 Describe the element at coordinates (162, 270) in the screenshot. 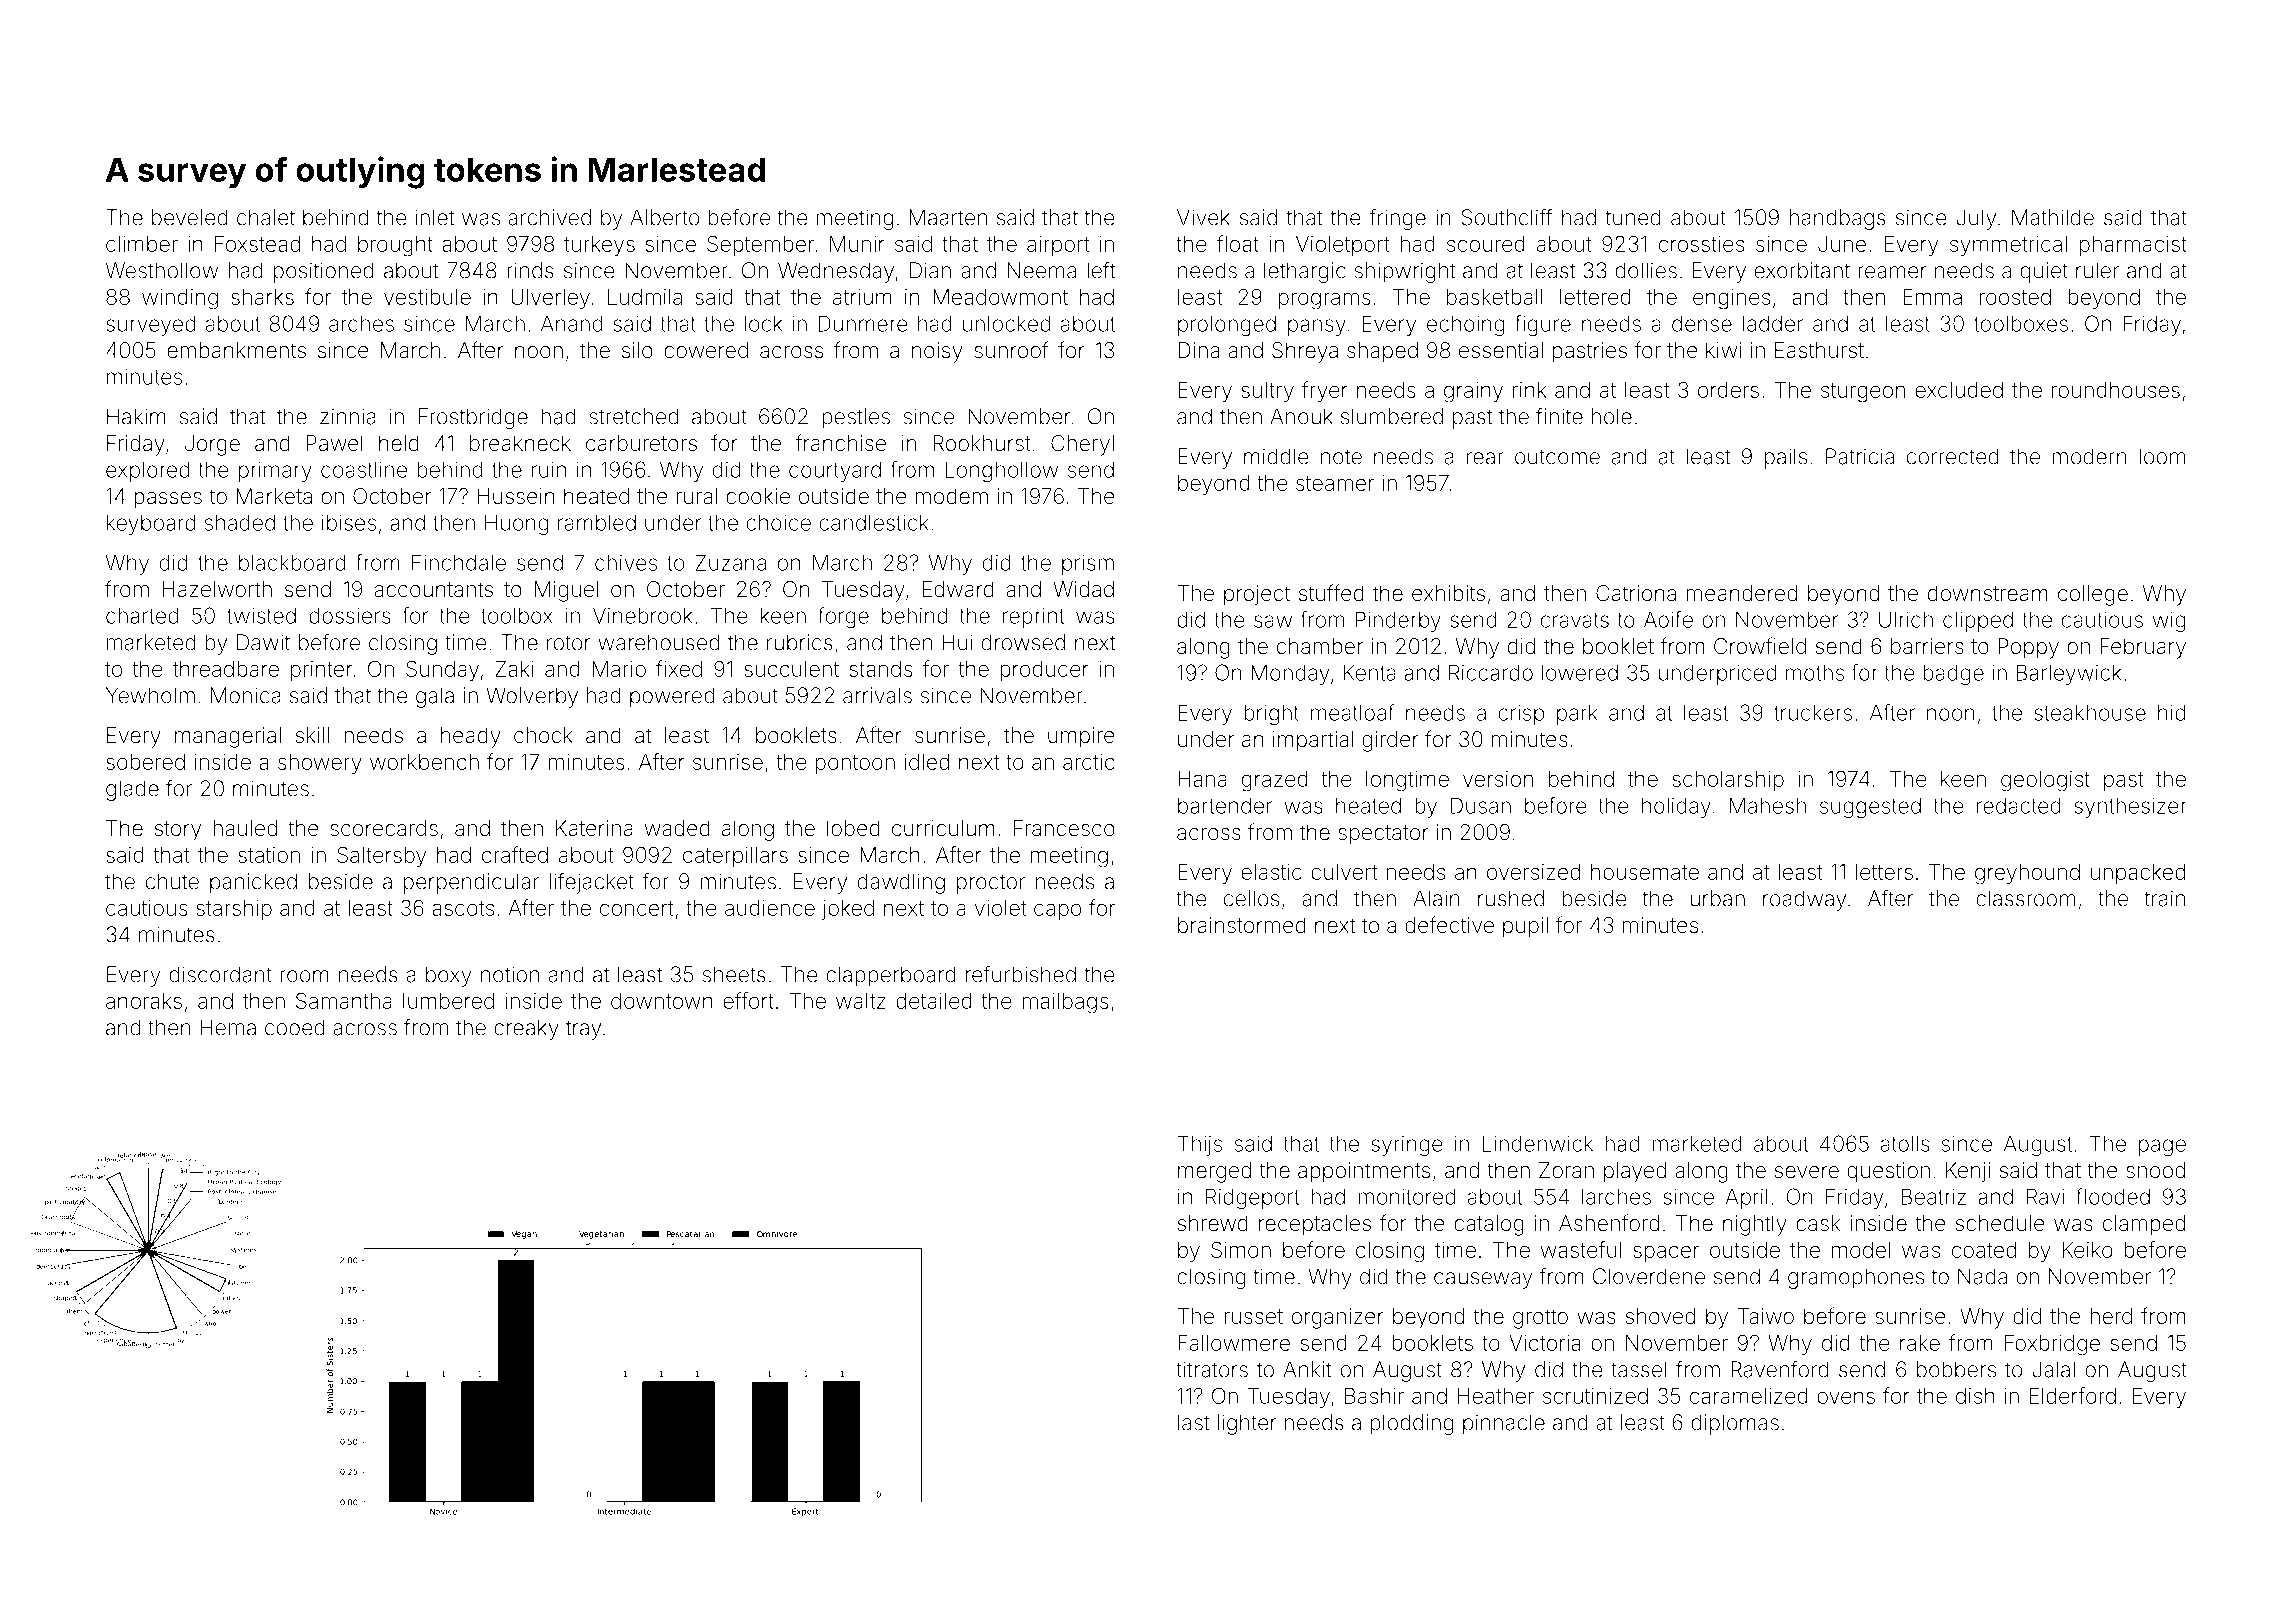

I see `Westhollow` at that location.
